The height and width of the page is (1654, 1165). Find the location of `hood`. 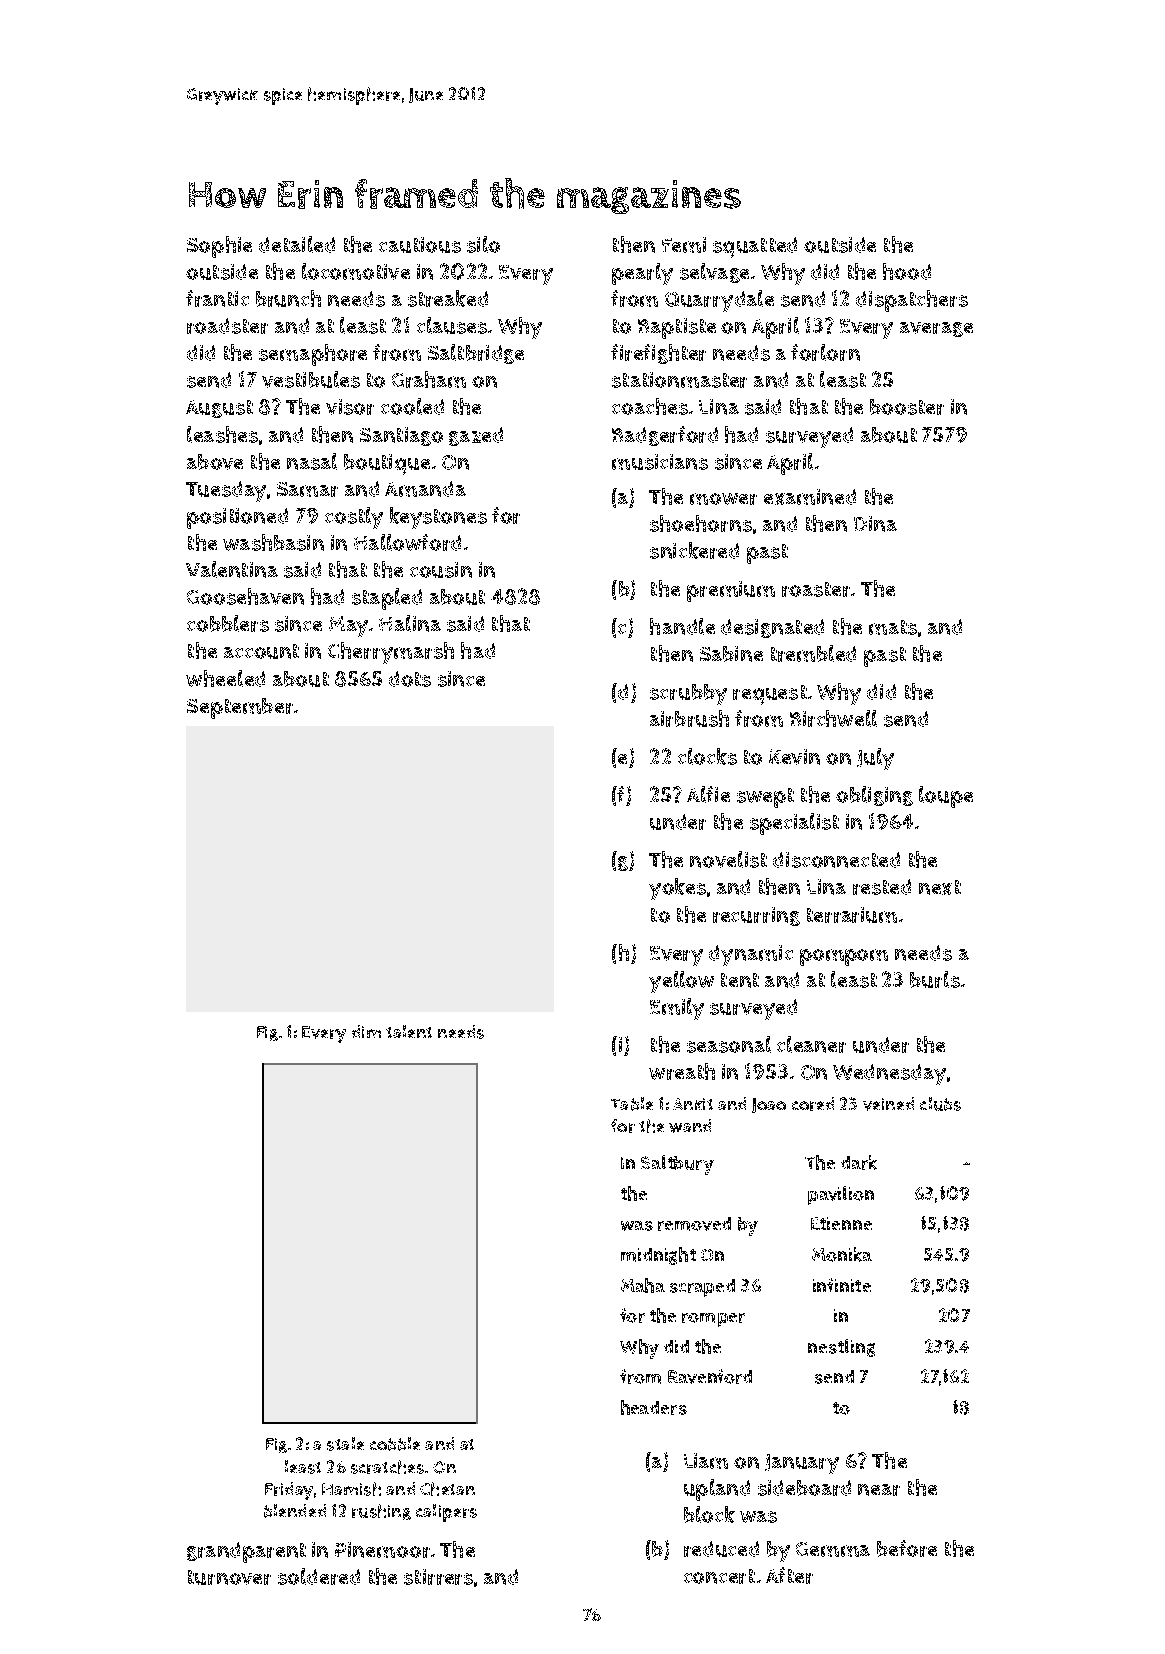

hood is located at coordinates (907, 271).
